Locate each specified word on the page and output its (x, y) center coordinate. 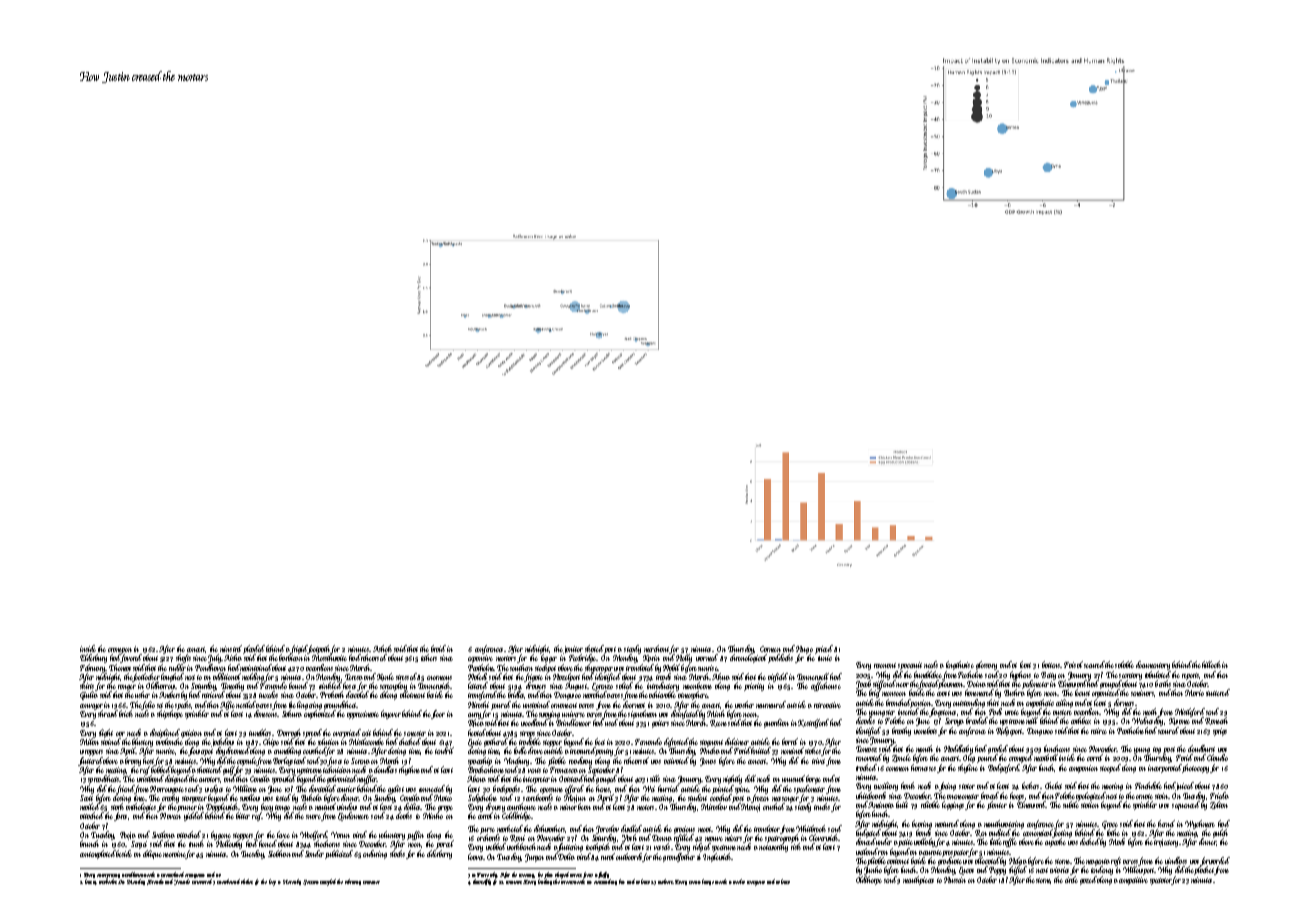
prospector (955, 853)
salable (1124, 664)
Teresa (354, 677)
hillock (1211, 664)
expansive (480, 659)
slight (106, 733)
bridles (516, 695)
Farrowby (487, 875)
